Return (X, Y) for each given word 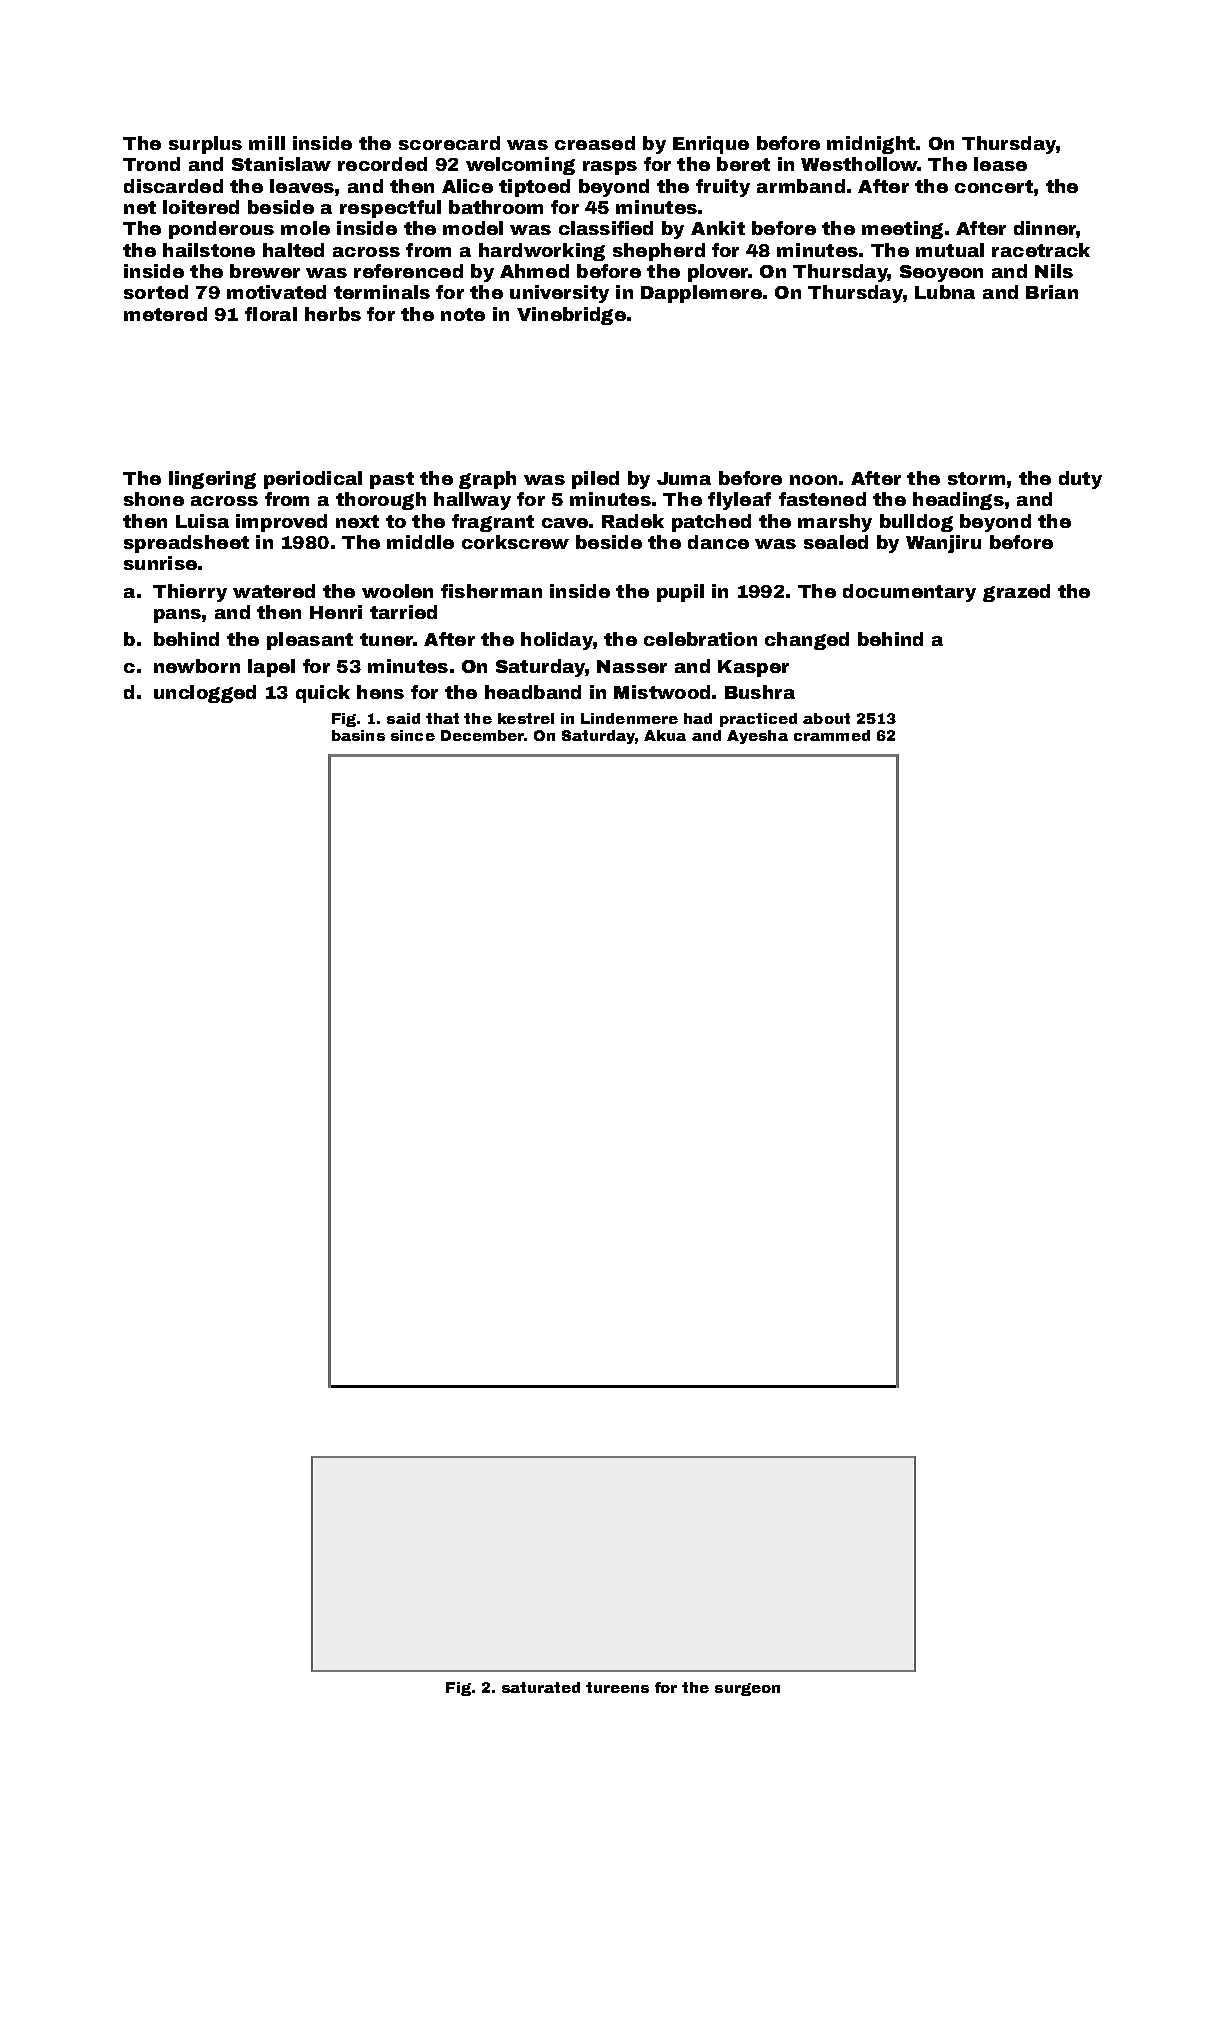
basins (358, 735)
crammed (832, 735)
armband (801, 186)
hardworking (542, 252)
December (482, 735)
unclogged (205, 694)
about (826, 718)
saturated (541, 1687)
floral (271, 314)
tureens (617, 1687)
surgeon (747, 1689)
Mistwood (662, 692)
